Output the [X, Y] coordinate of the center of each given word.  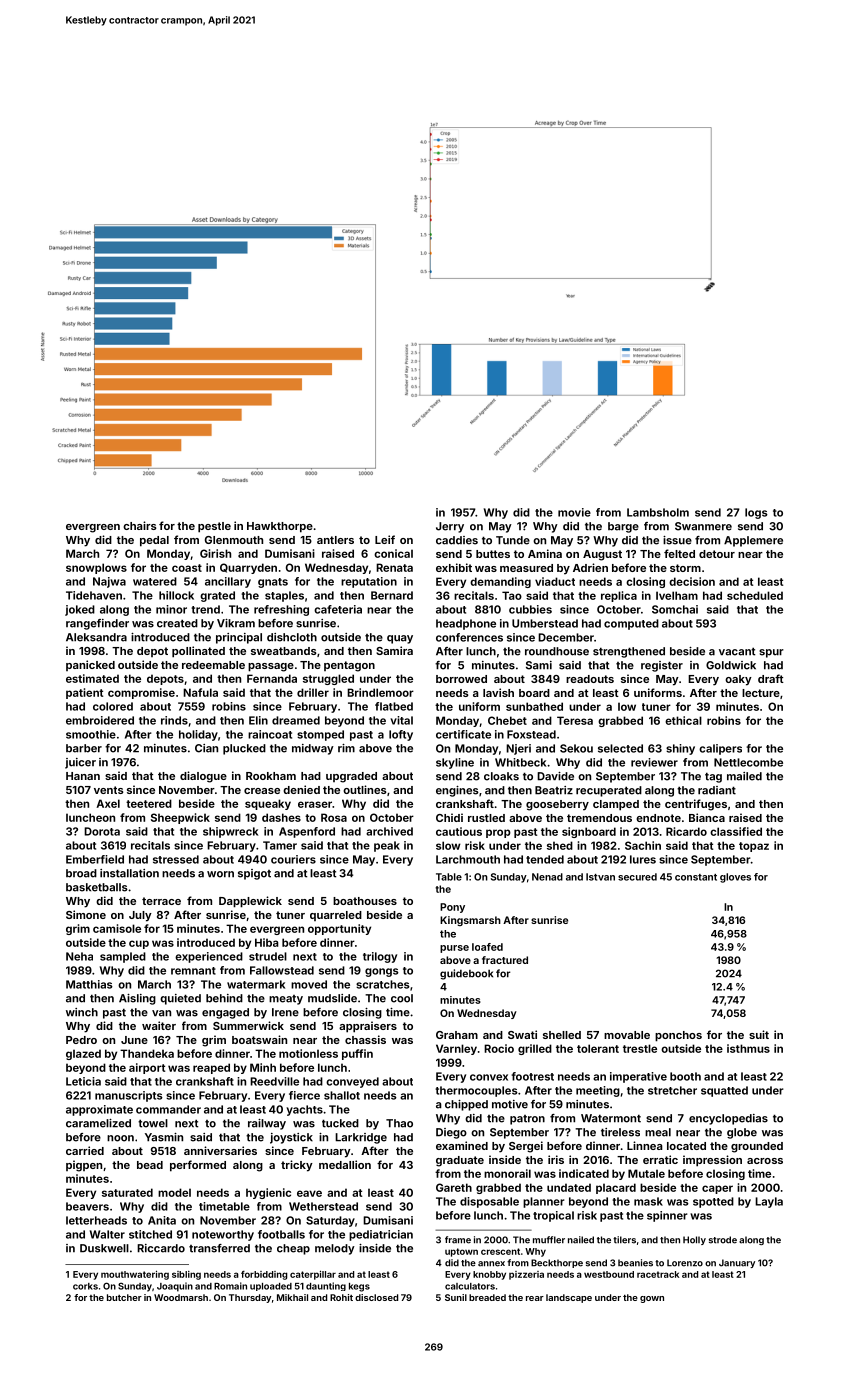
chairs [139, 525]
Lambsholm [658, 512]
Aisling [137, 999]
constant [696, 877]
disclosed [376, 1297]
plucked [244, 749]
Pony [452, 908]
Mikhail [292, 1297]
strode [723, 1240]
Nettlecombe [748, 762]
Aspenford [307, 832]
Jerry [450, 527]
